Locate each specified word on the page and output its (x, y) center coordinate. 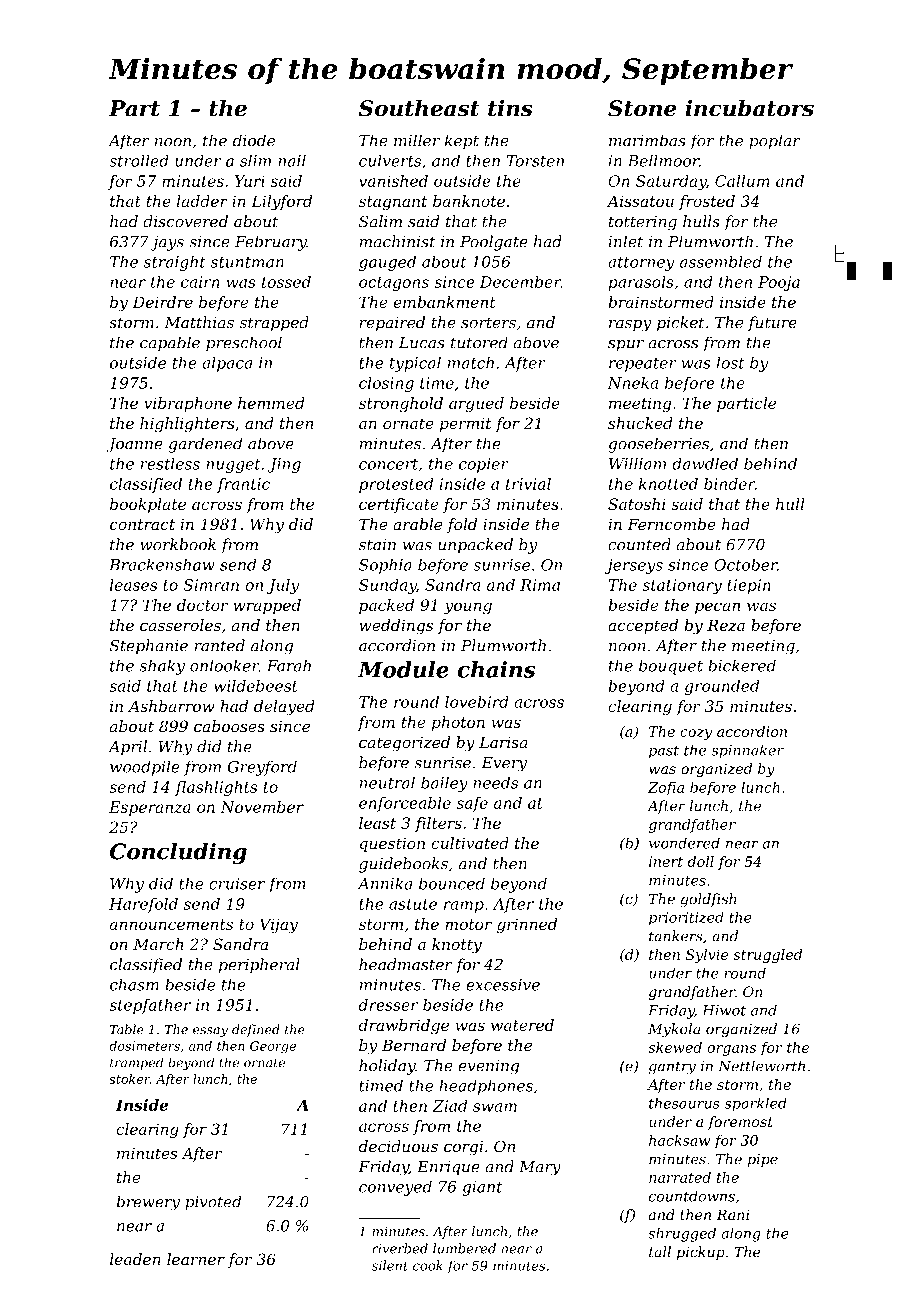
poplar (775, 142)
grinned (527, 926)
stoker (129, 1079)
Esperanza (150, 808)
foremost (740, 1123)
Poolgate (494, 243)
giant (482, 1188)
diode (254, 140)
